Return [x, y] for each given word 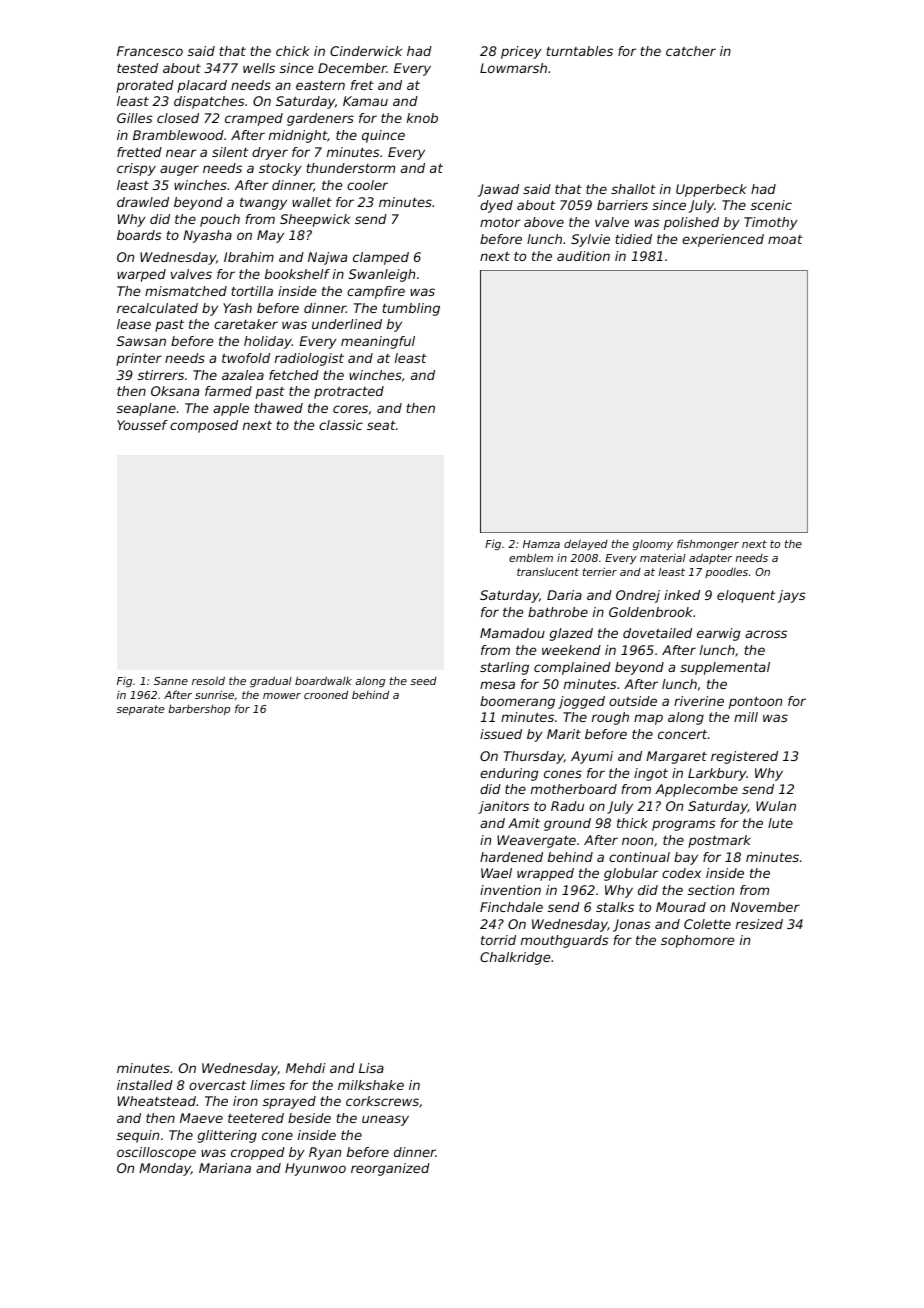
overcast [217, 1085]
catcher [691, 51]
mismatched [186, 291]
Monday [165, 1169]
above [544, 222]
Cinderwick [366, 51]
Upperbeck [711, 190]
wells [259, 68]
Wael [496, 873]
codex [681, 873]
